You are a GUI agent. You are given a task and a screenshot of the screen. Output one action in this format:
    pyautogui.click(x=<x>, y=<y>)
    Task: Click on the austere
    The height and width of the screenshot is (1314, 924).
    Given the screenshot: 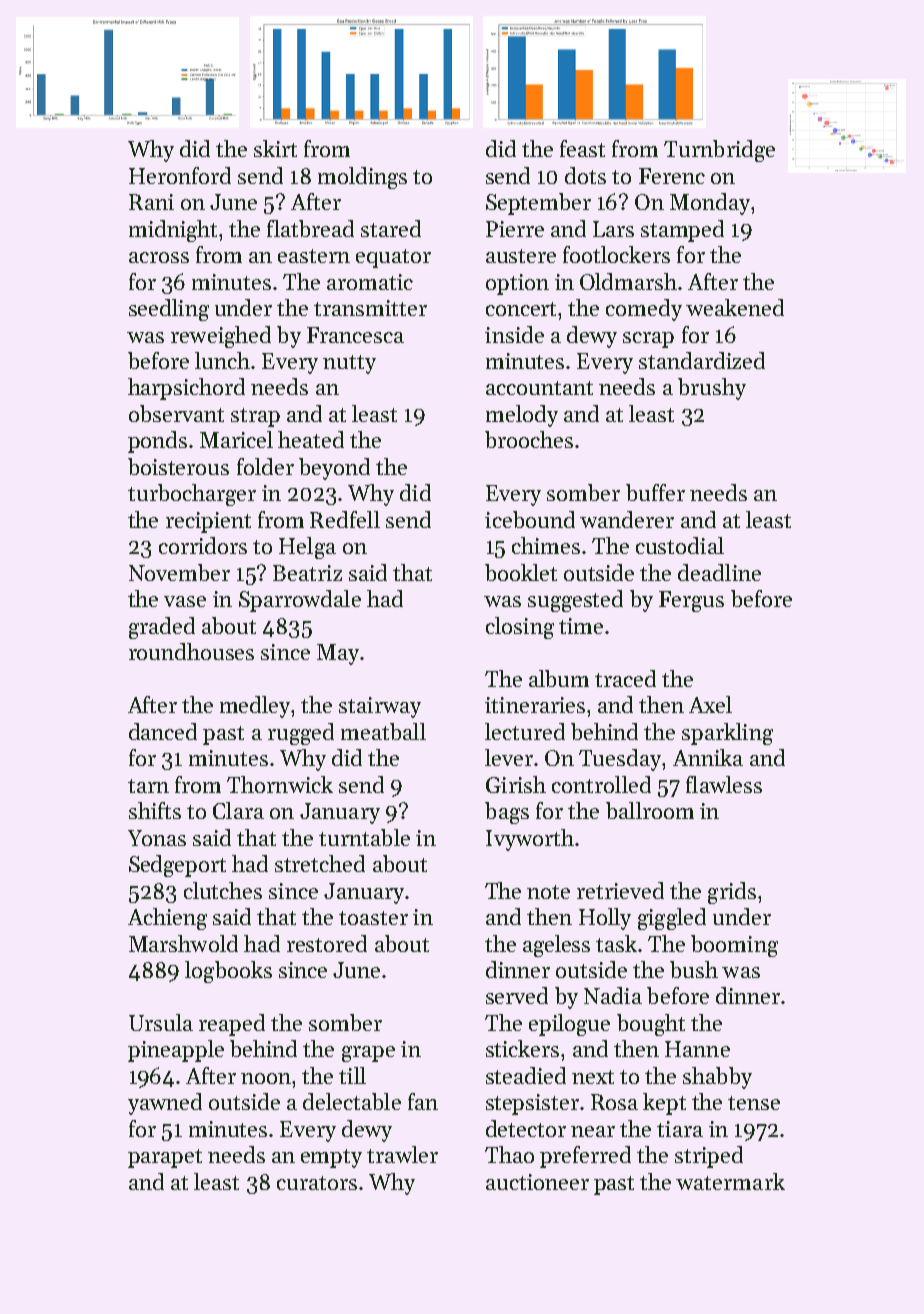 What is the action you would take?
    pyautogui.click(x=521, y=256)
